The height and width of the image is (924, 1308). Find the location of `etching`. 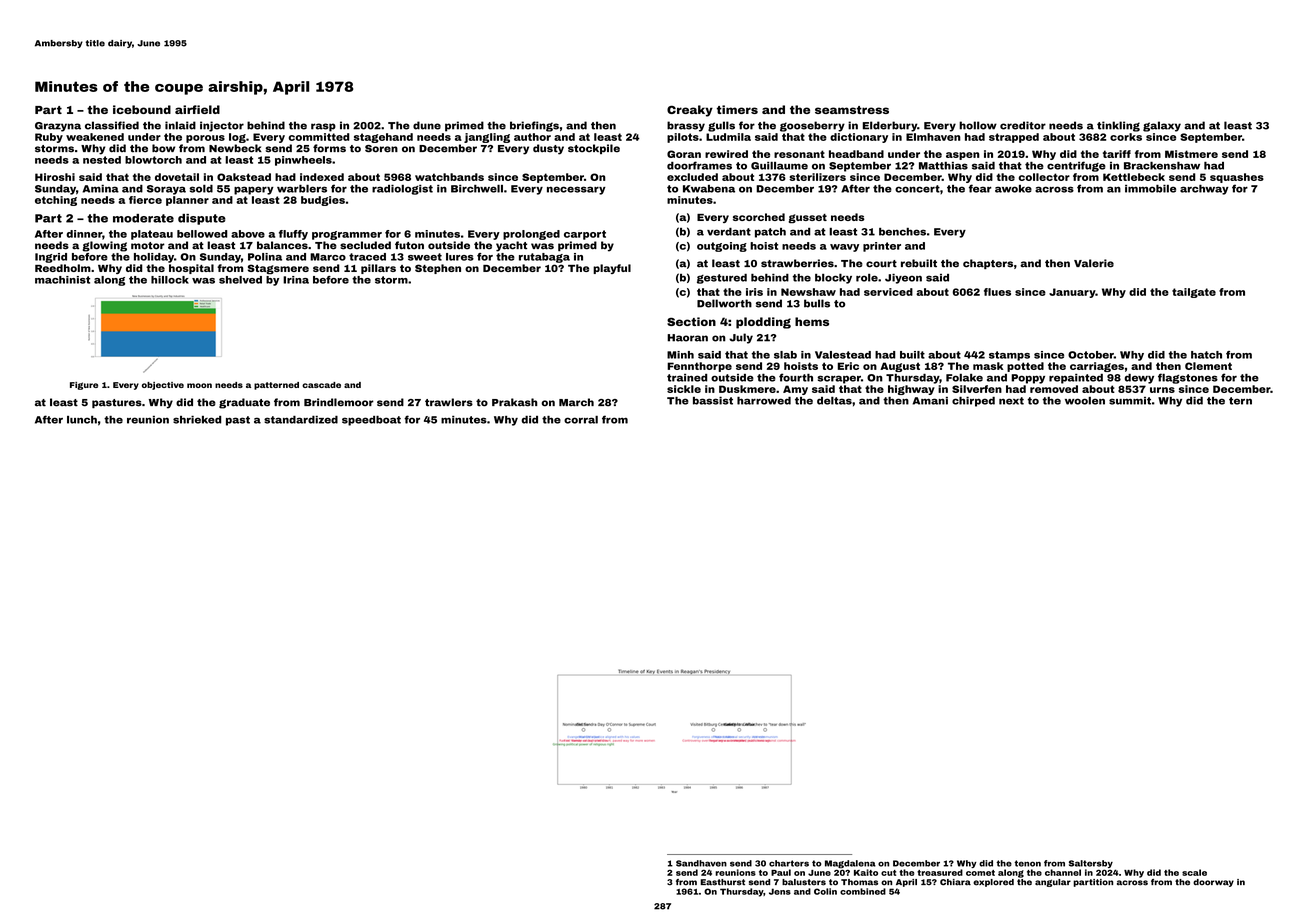

etching is located at coordinates (56, 201).
